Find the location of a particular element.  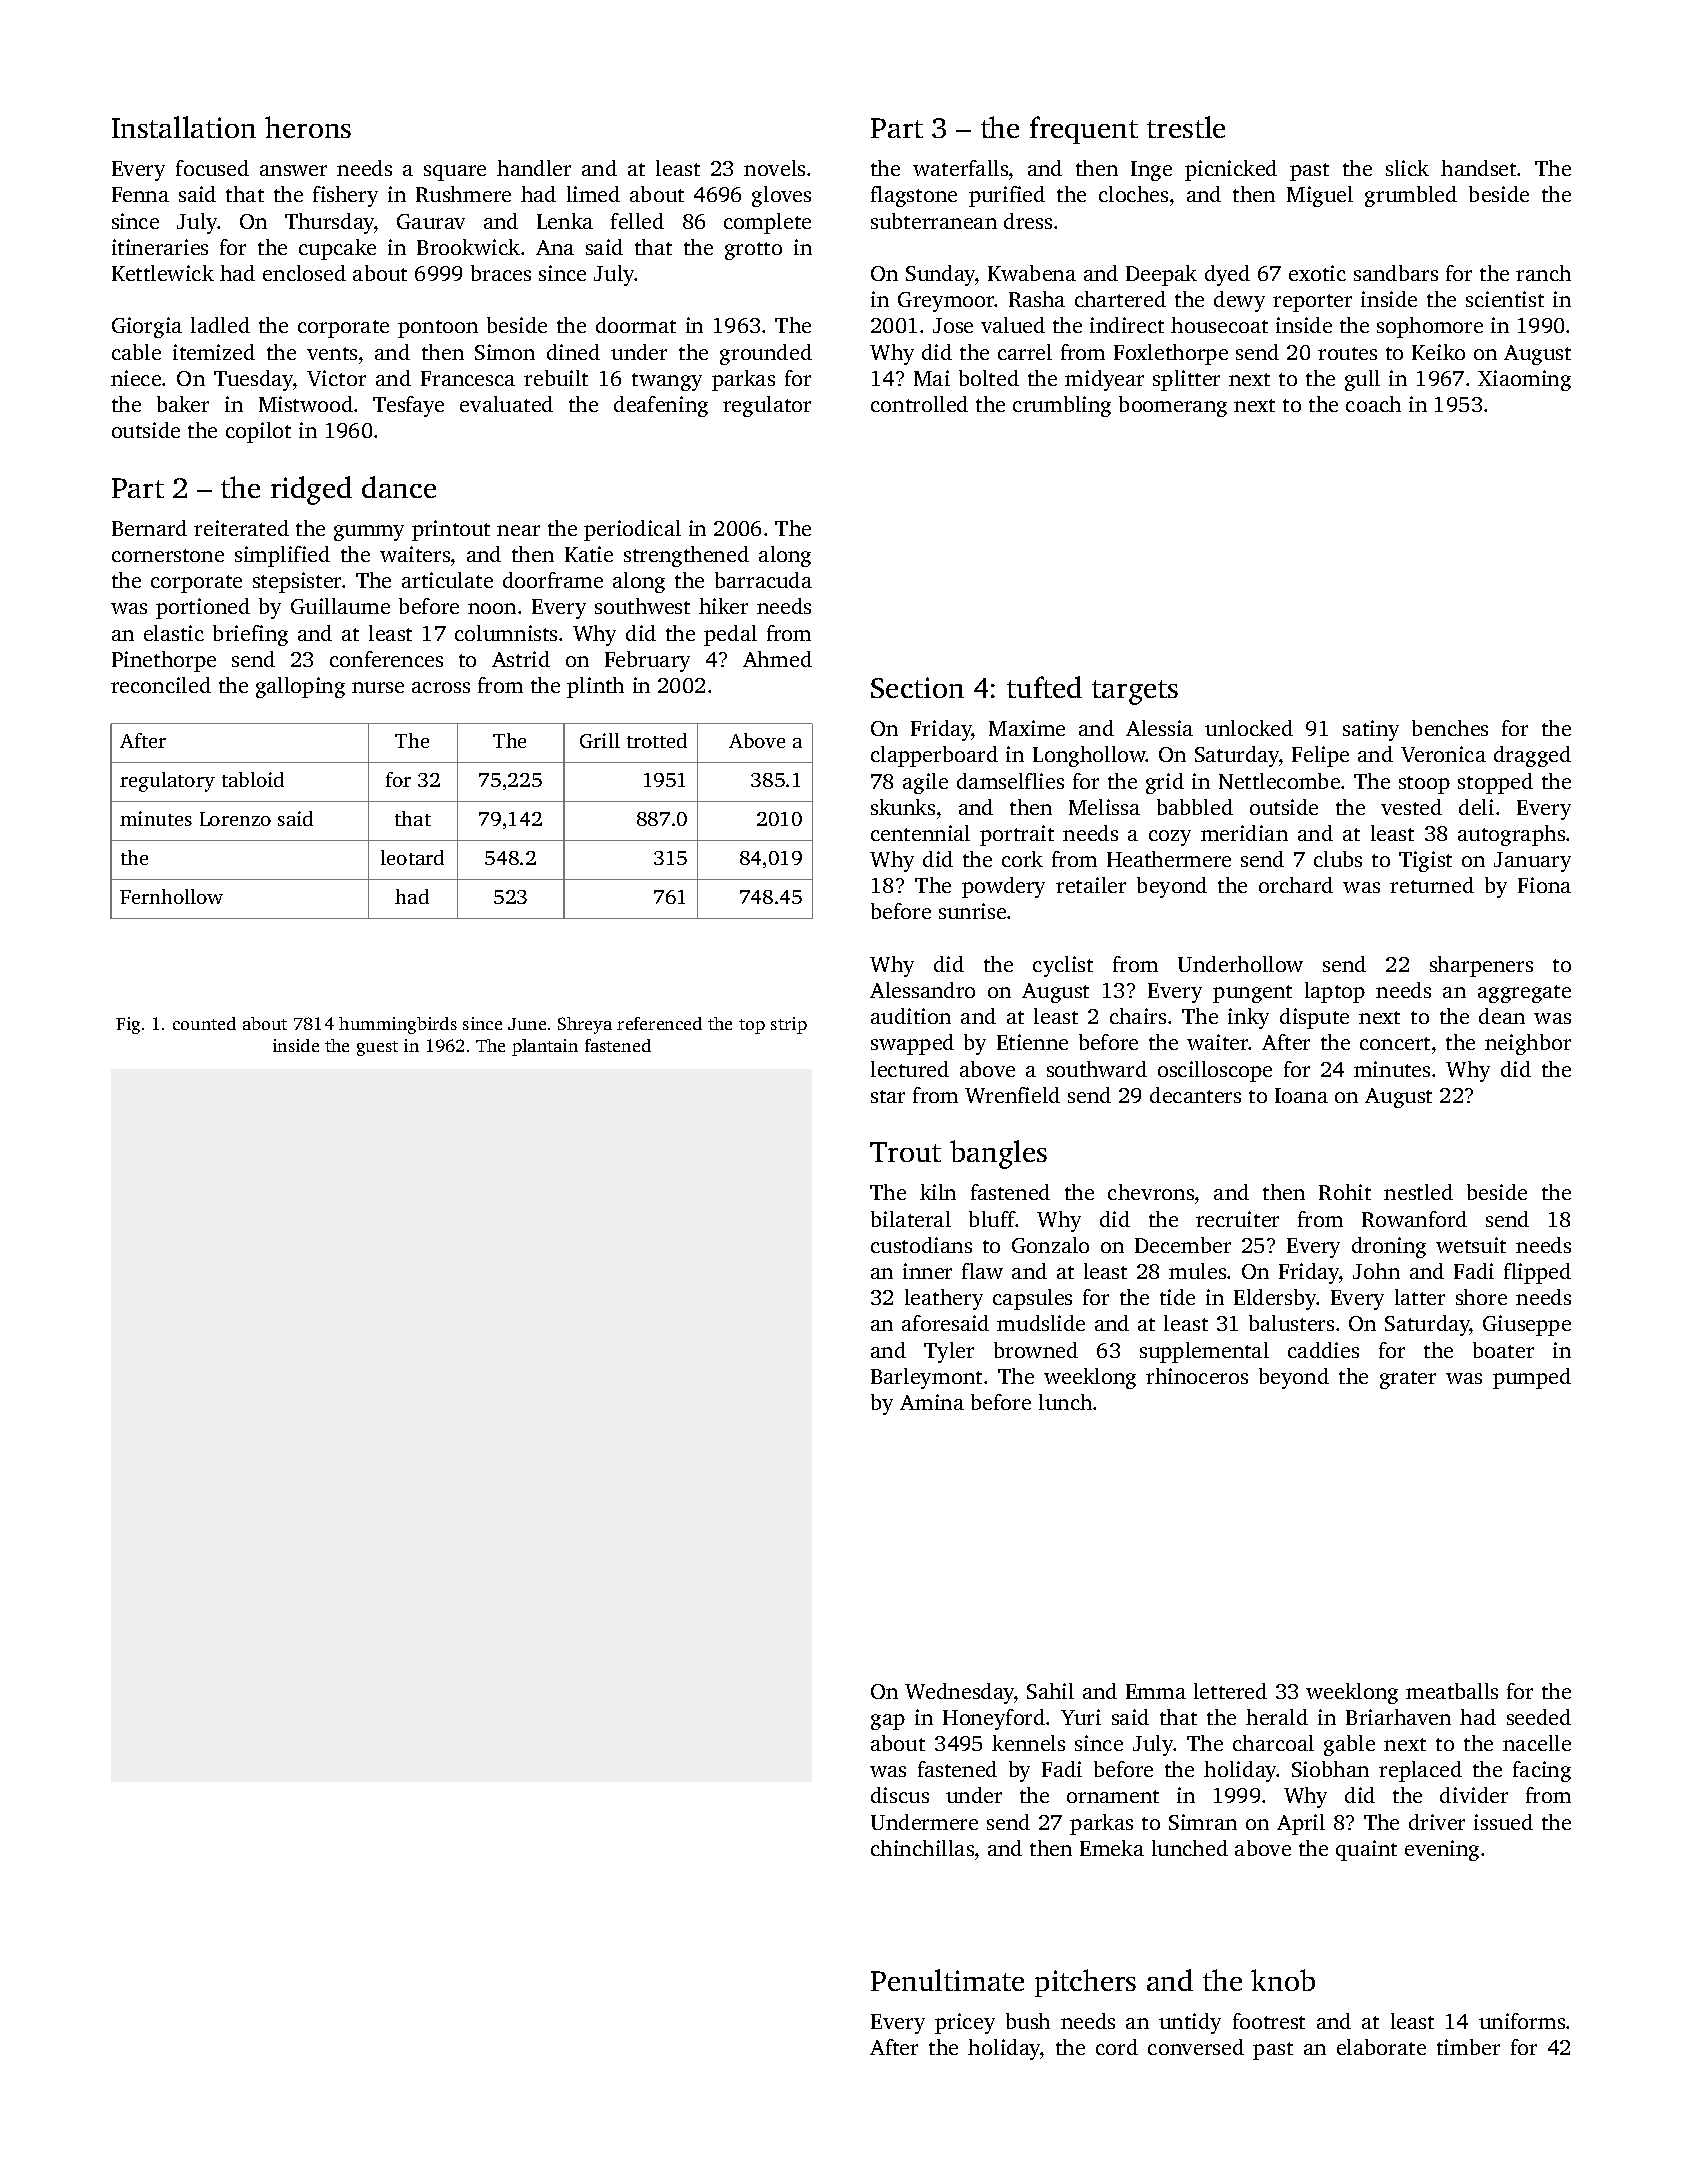

discus is located at coordinates (900, 1795).
